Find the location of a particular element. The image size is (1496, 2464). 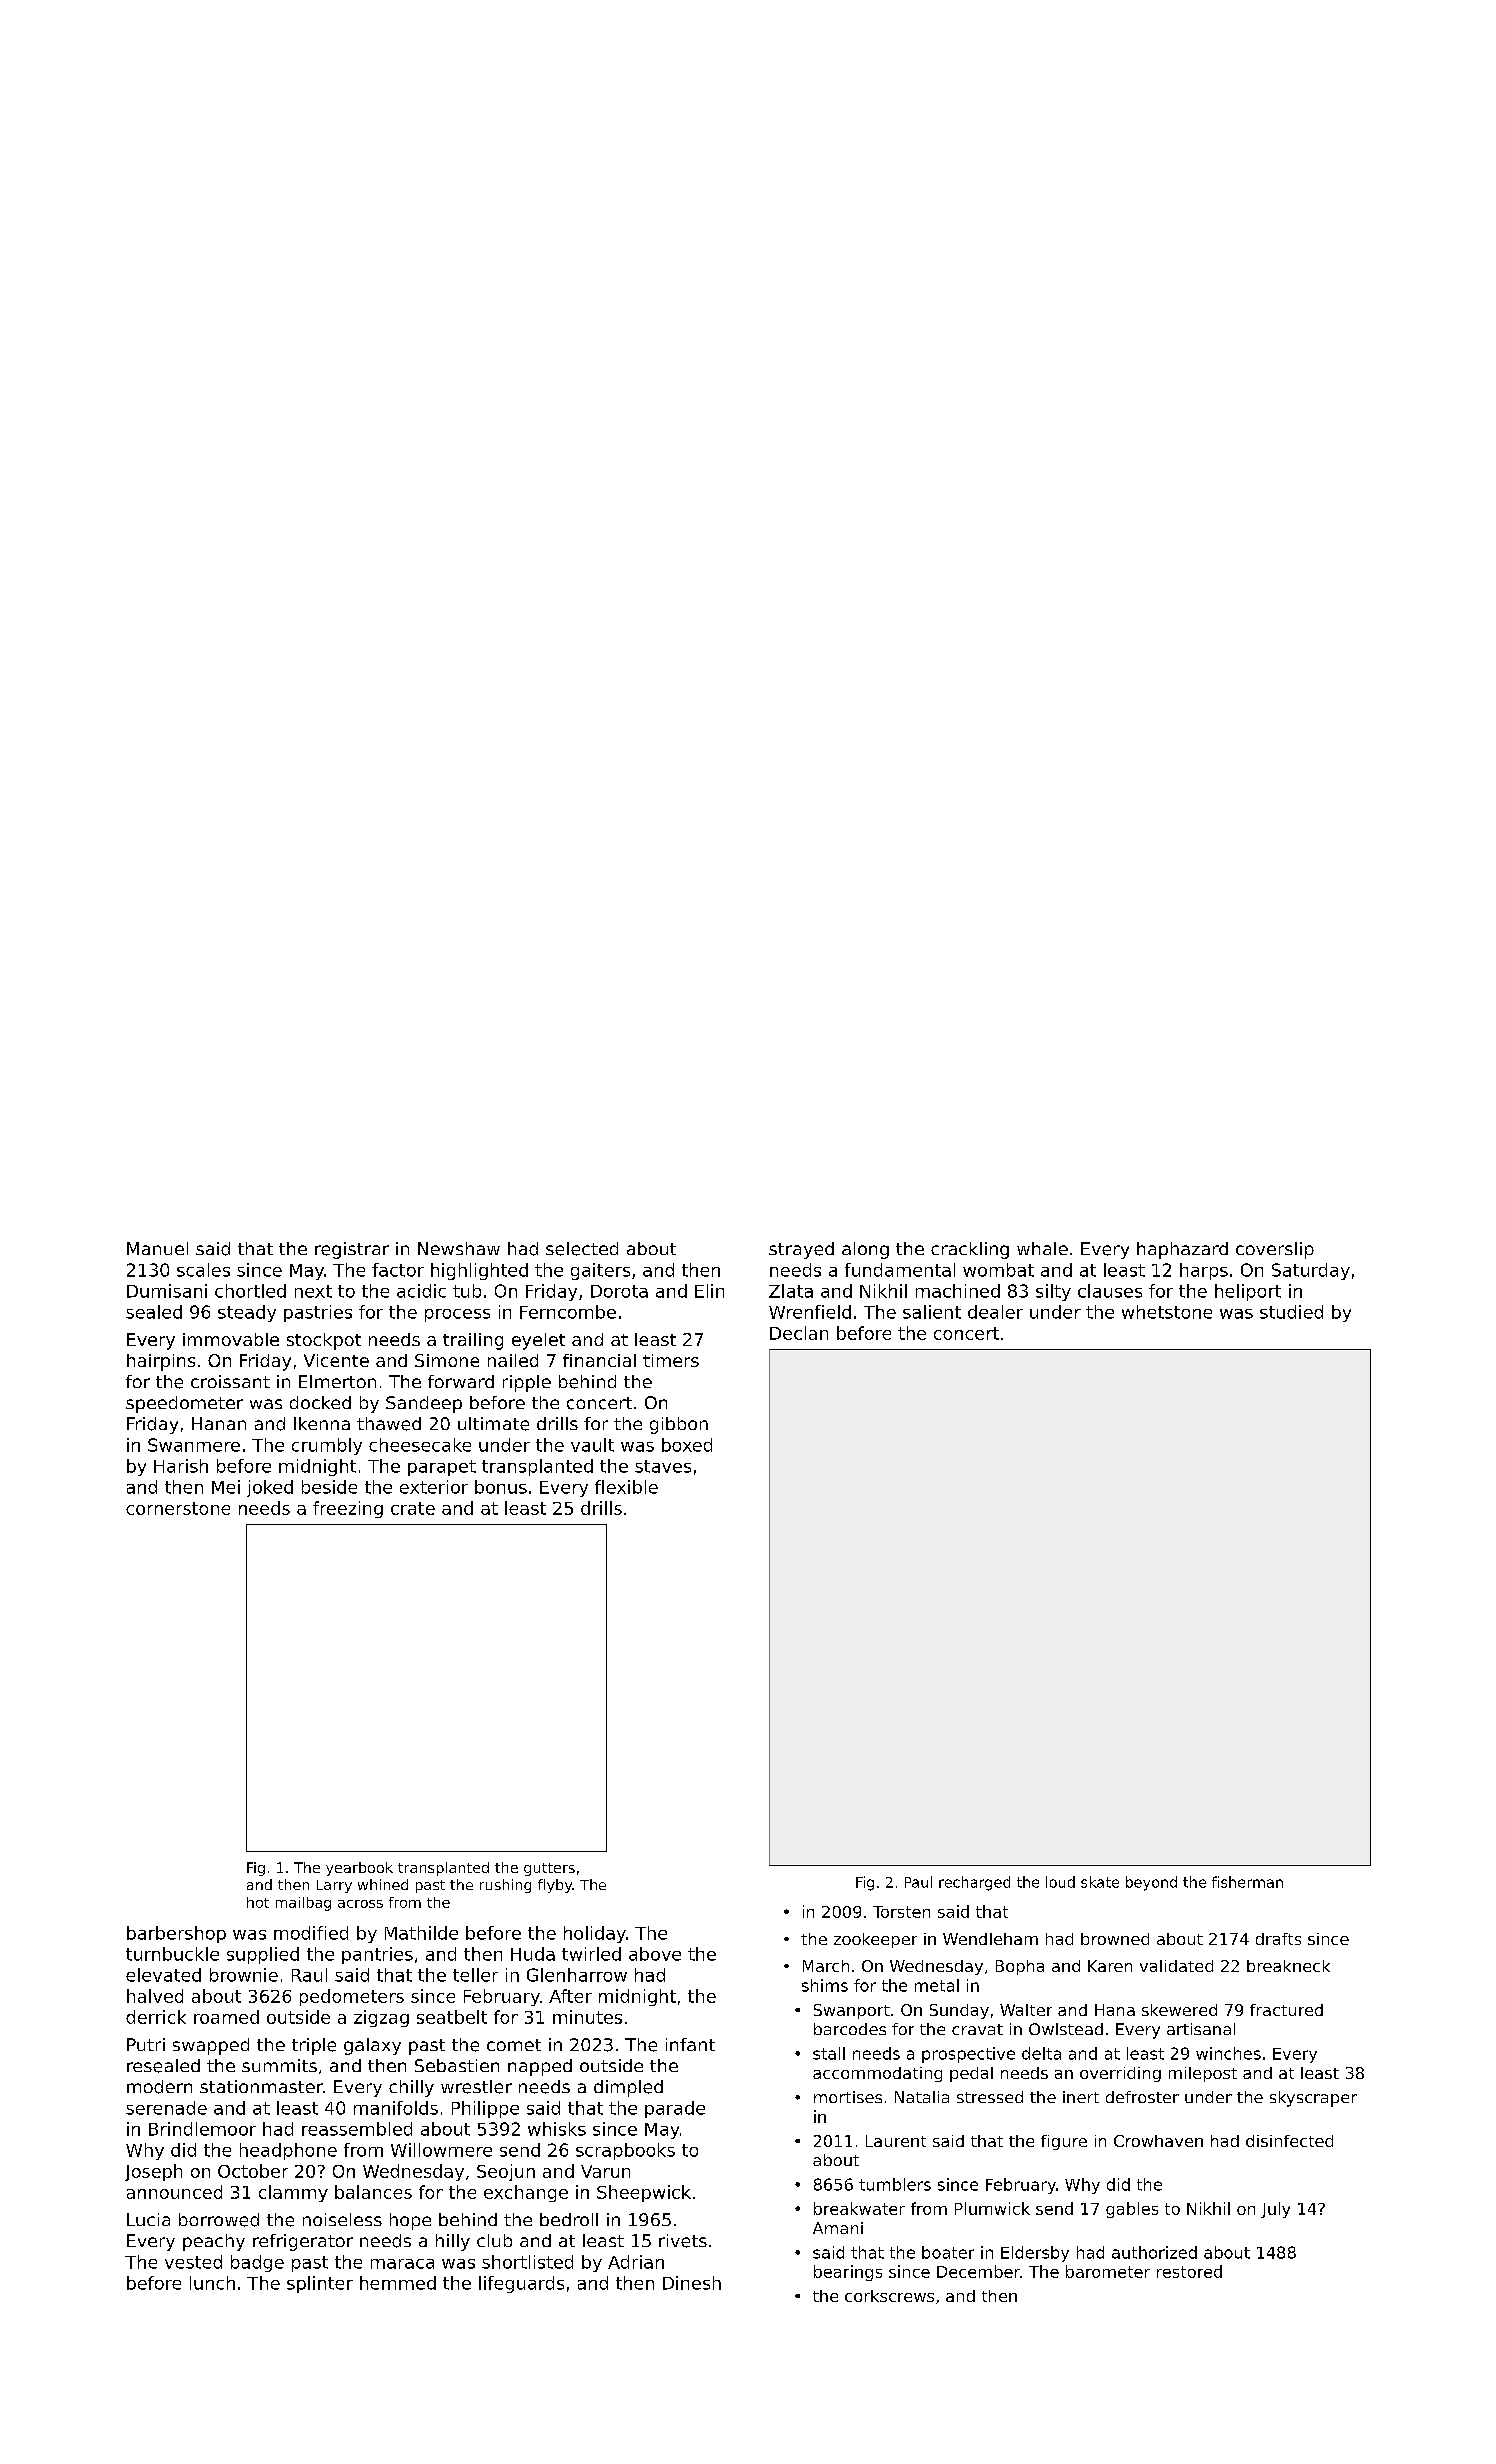

flexible is located at coordinates (626, 1487).
